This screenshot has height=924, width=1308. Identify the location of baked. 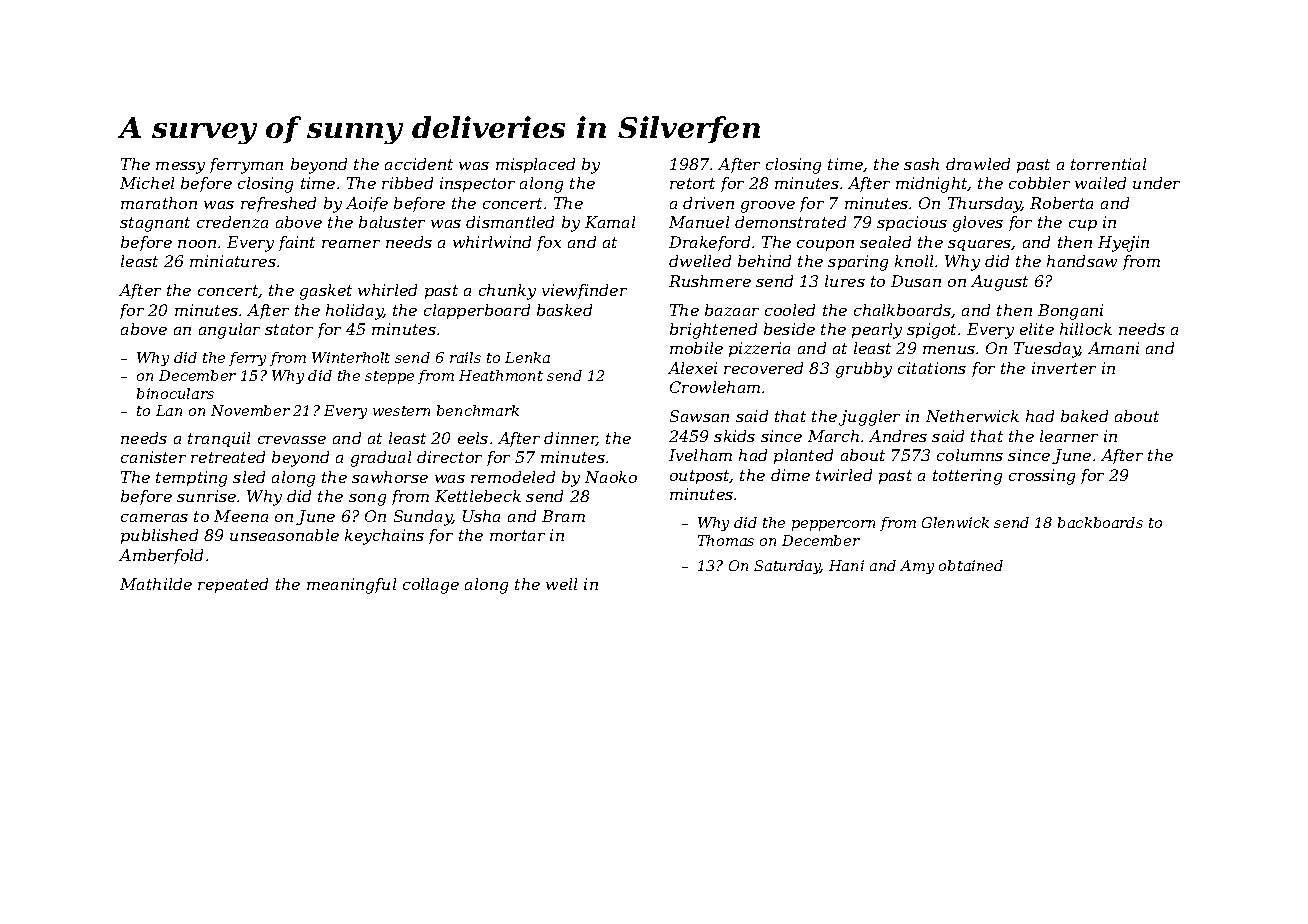
(1084, 416).
